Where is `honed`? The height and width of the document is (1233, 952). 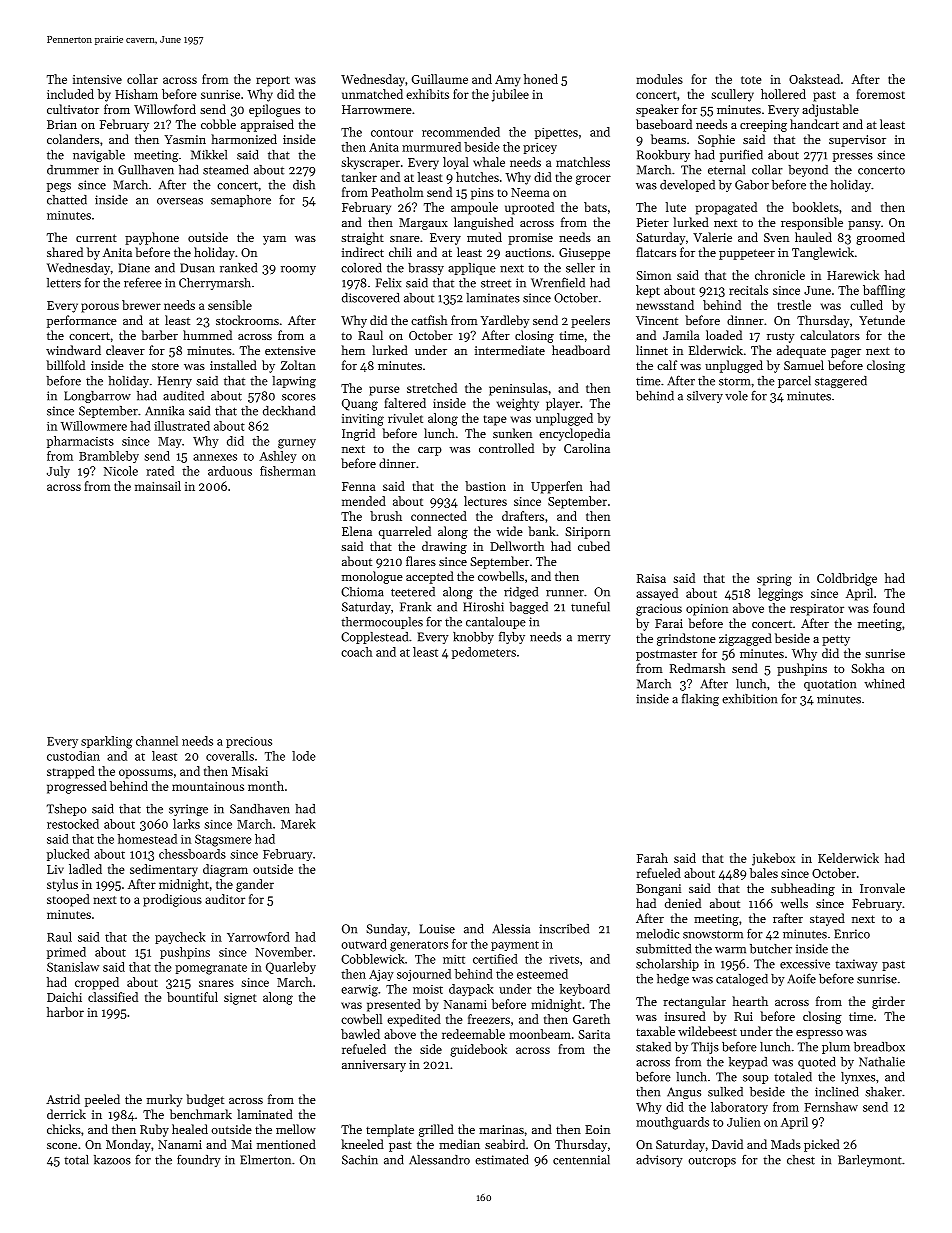 honed is located at coordinates (541, 79).
